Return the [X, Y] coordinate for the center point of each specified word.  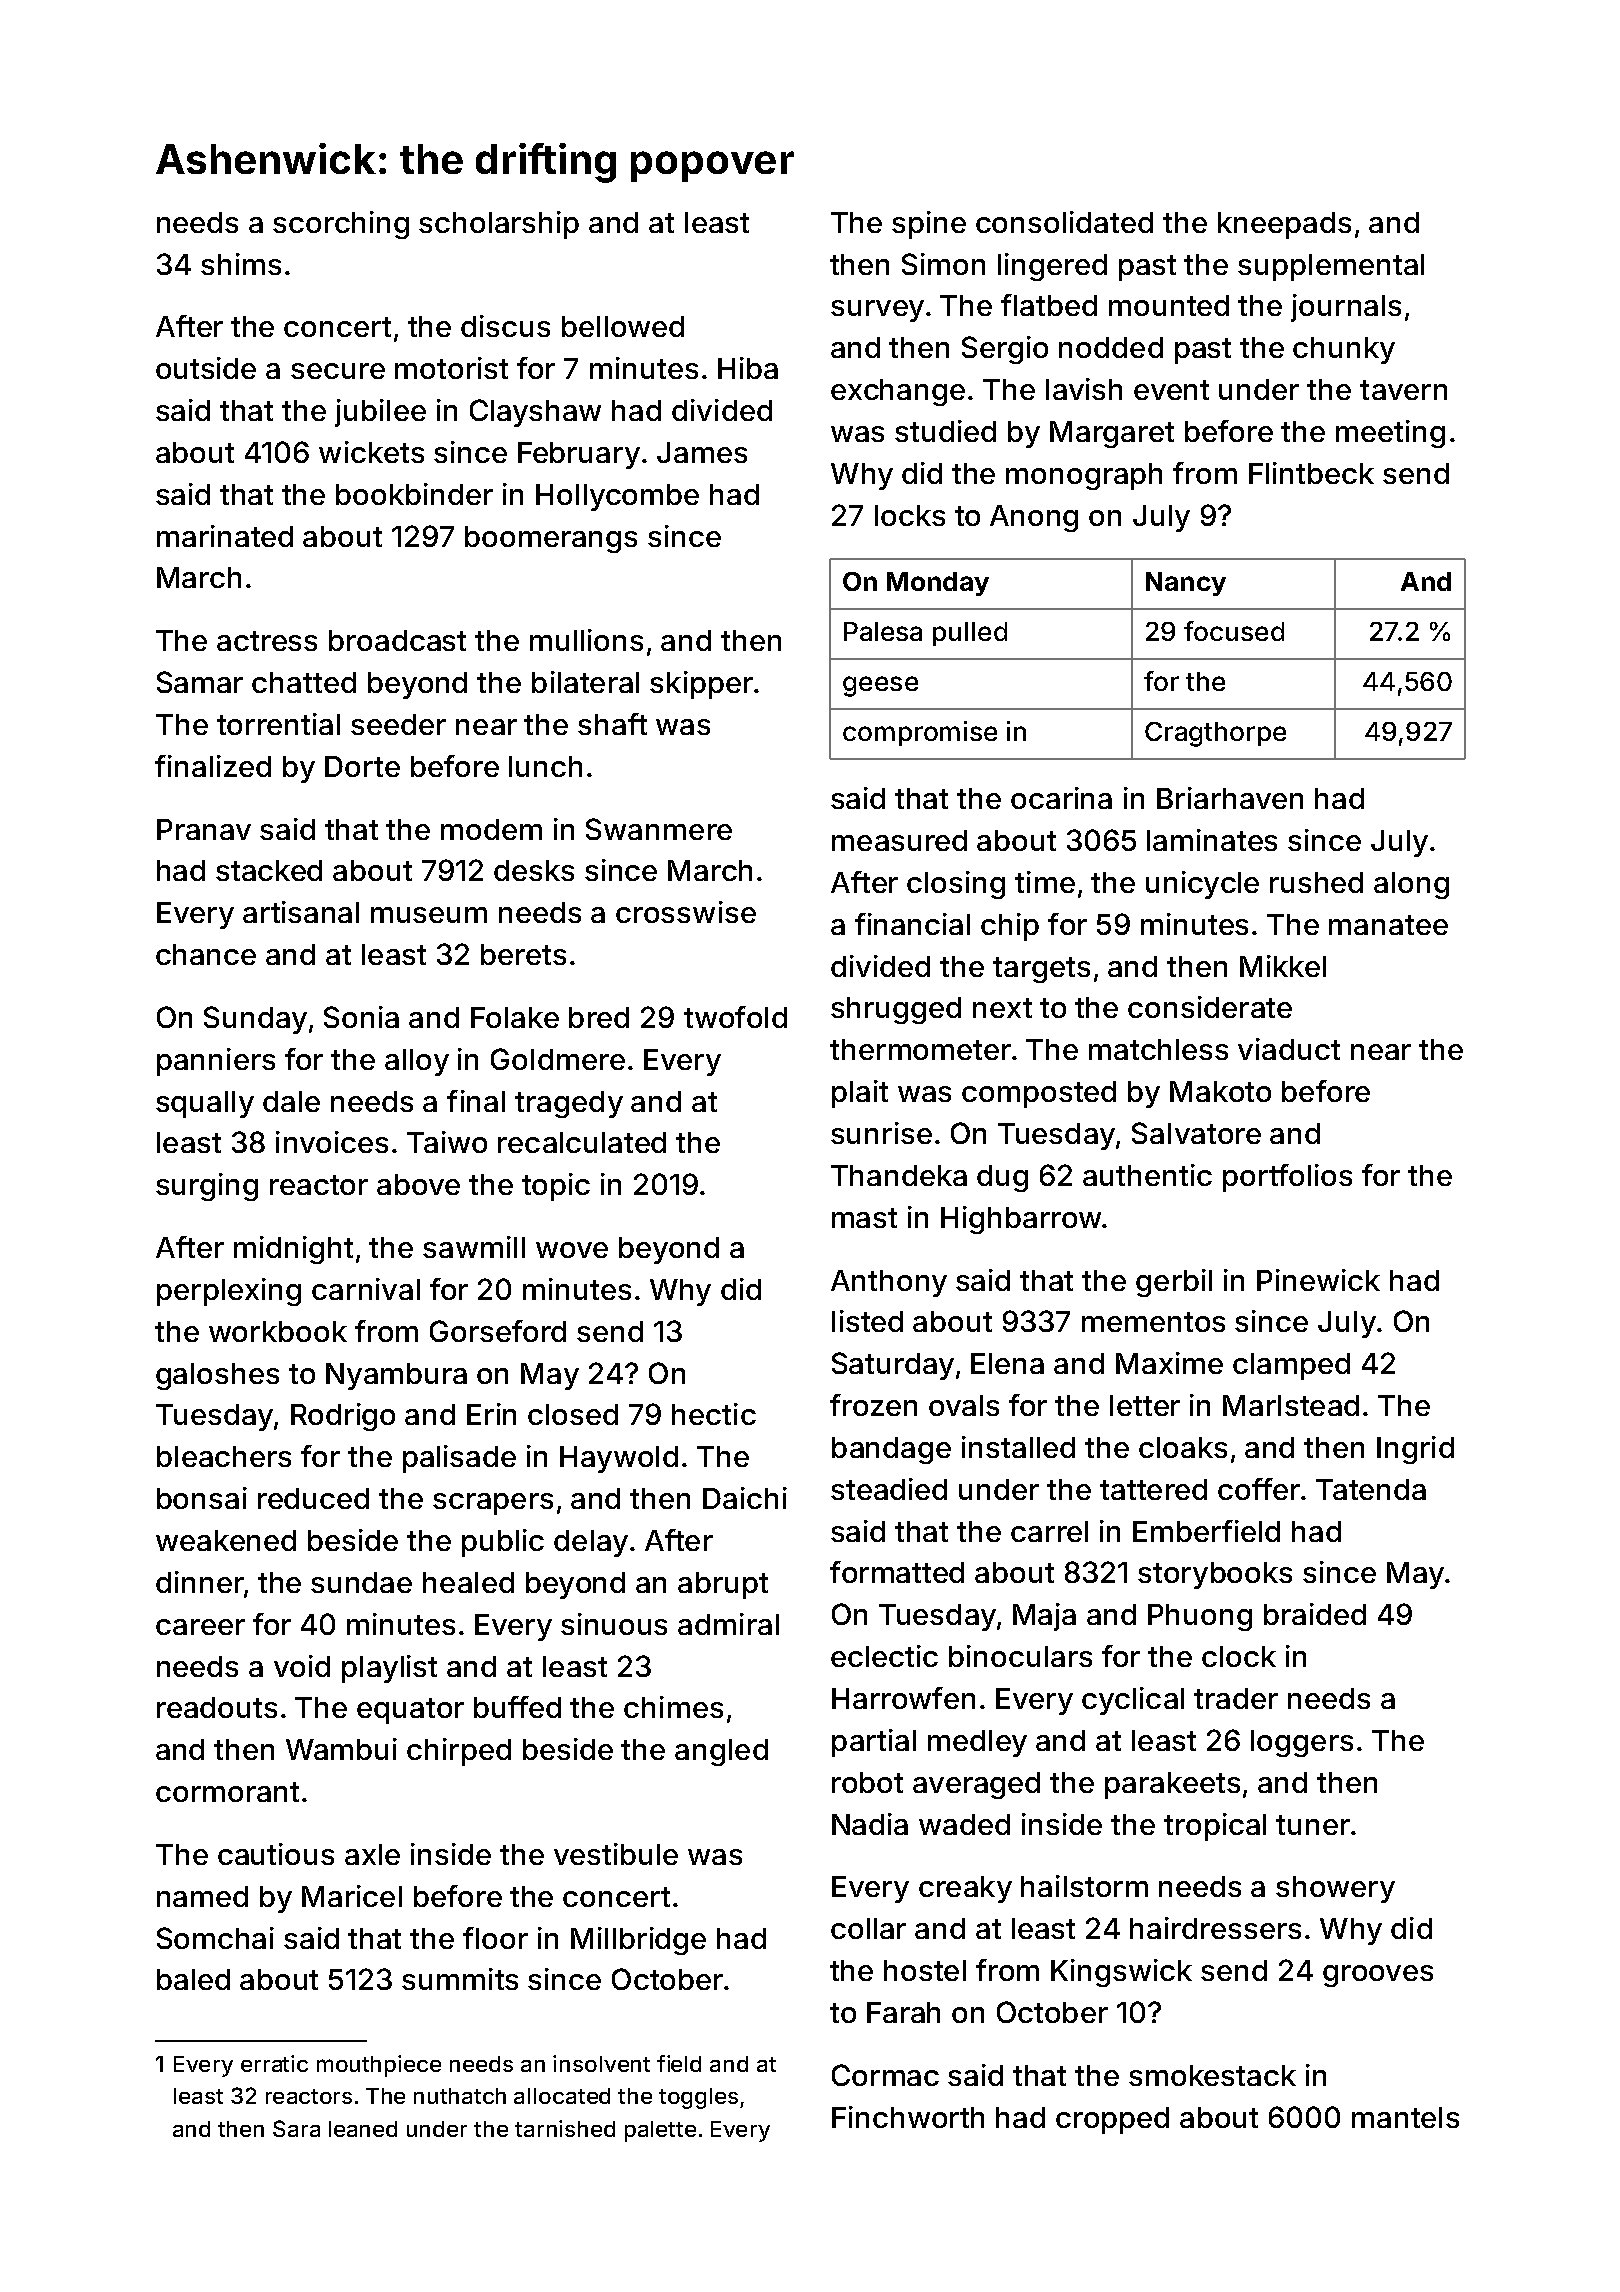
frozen [873, 1405]
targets [1041, 970]
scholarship [499, 225]
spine [929, 225]
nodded [1111, 347]
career [200, 1627]
